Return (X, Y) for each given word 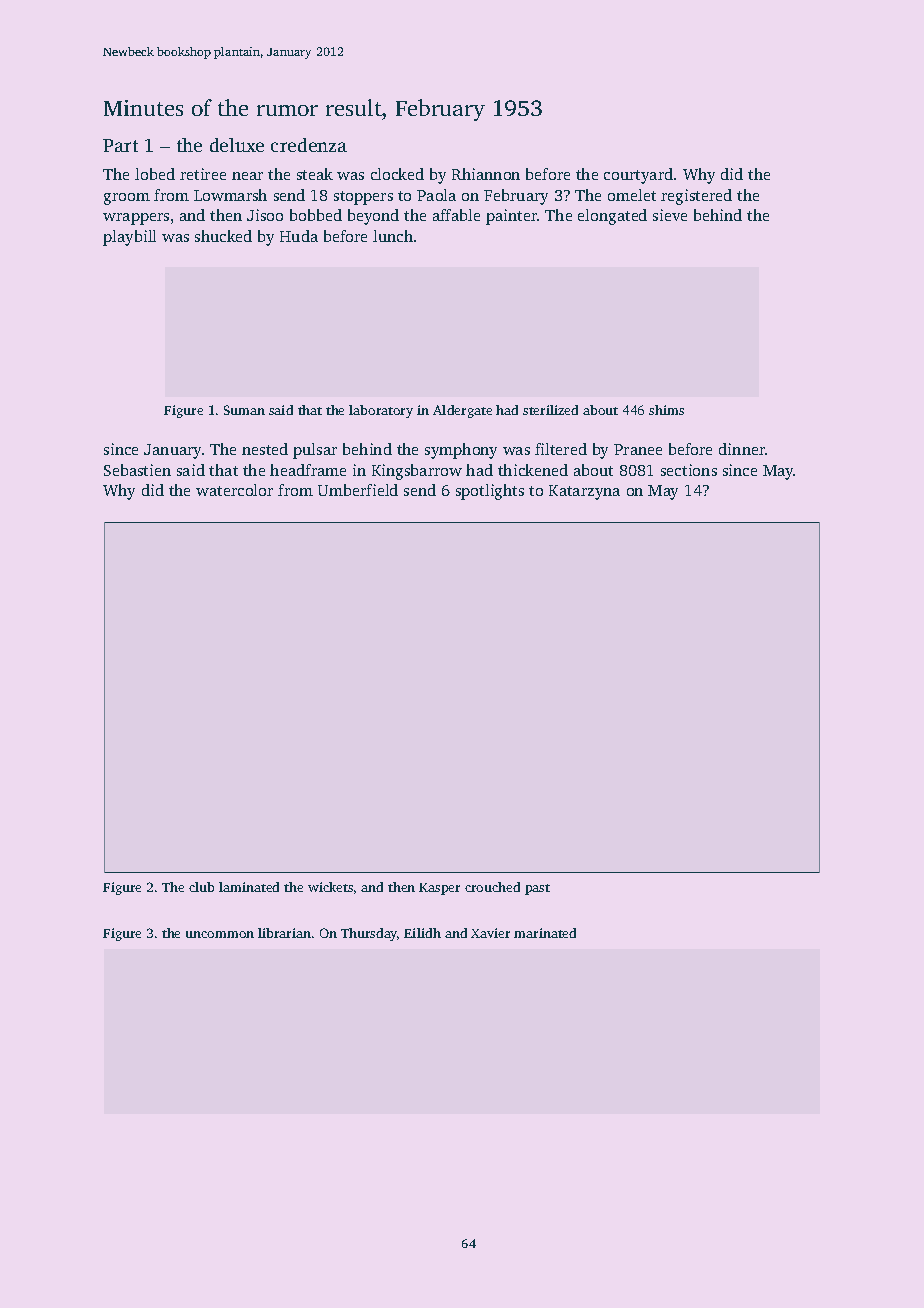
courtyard (638, 176)
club (201, 887)
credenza (309, 145)
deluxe (237, 145)
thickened (533, 470)
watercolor (234, 490)
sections (689, 470)
